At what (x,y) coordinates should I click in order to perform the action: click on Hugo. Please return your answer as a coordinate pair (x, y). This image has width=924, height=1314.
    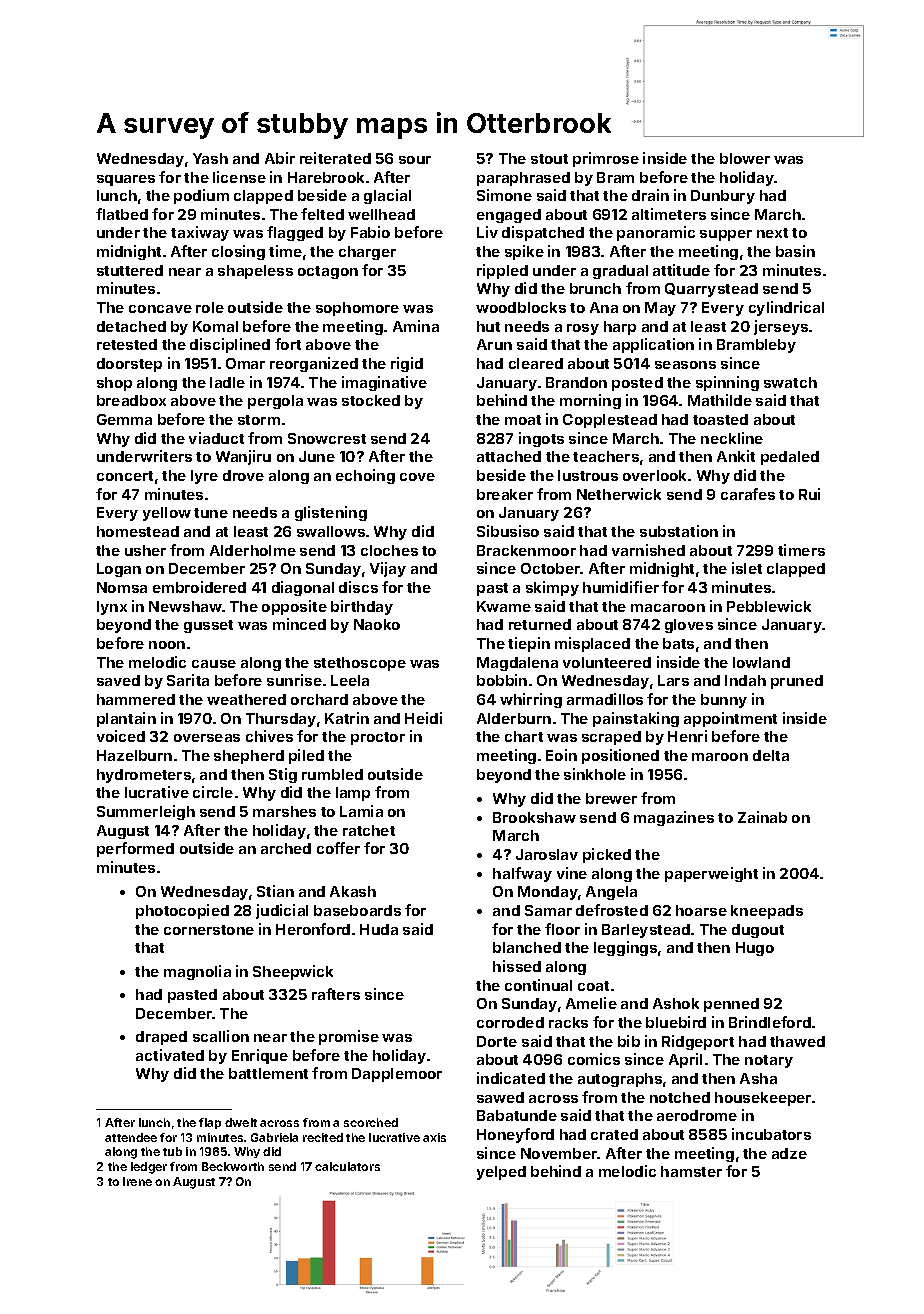
    Looking at the image, I should click on (755, 949).
